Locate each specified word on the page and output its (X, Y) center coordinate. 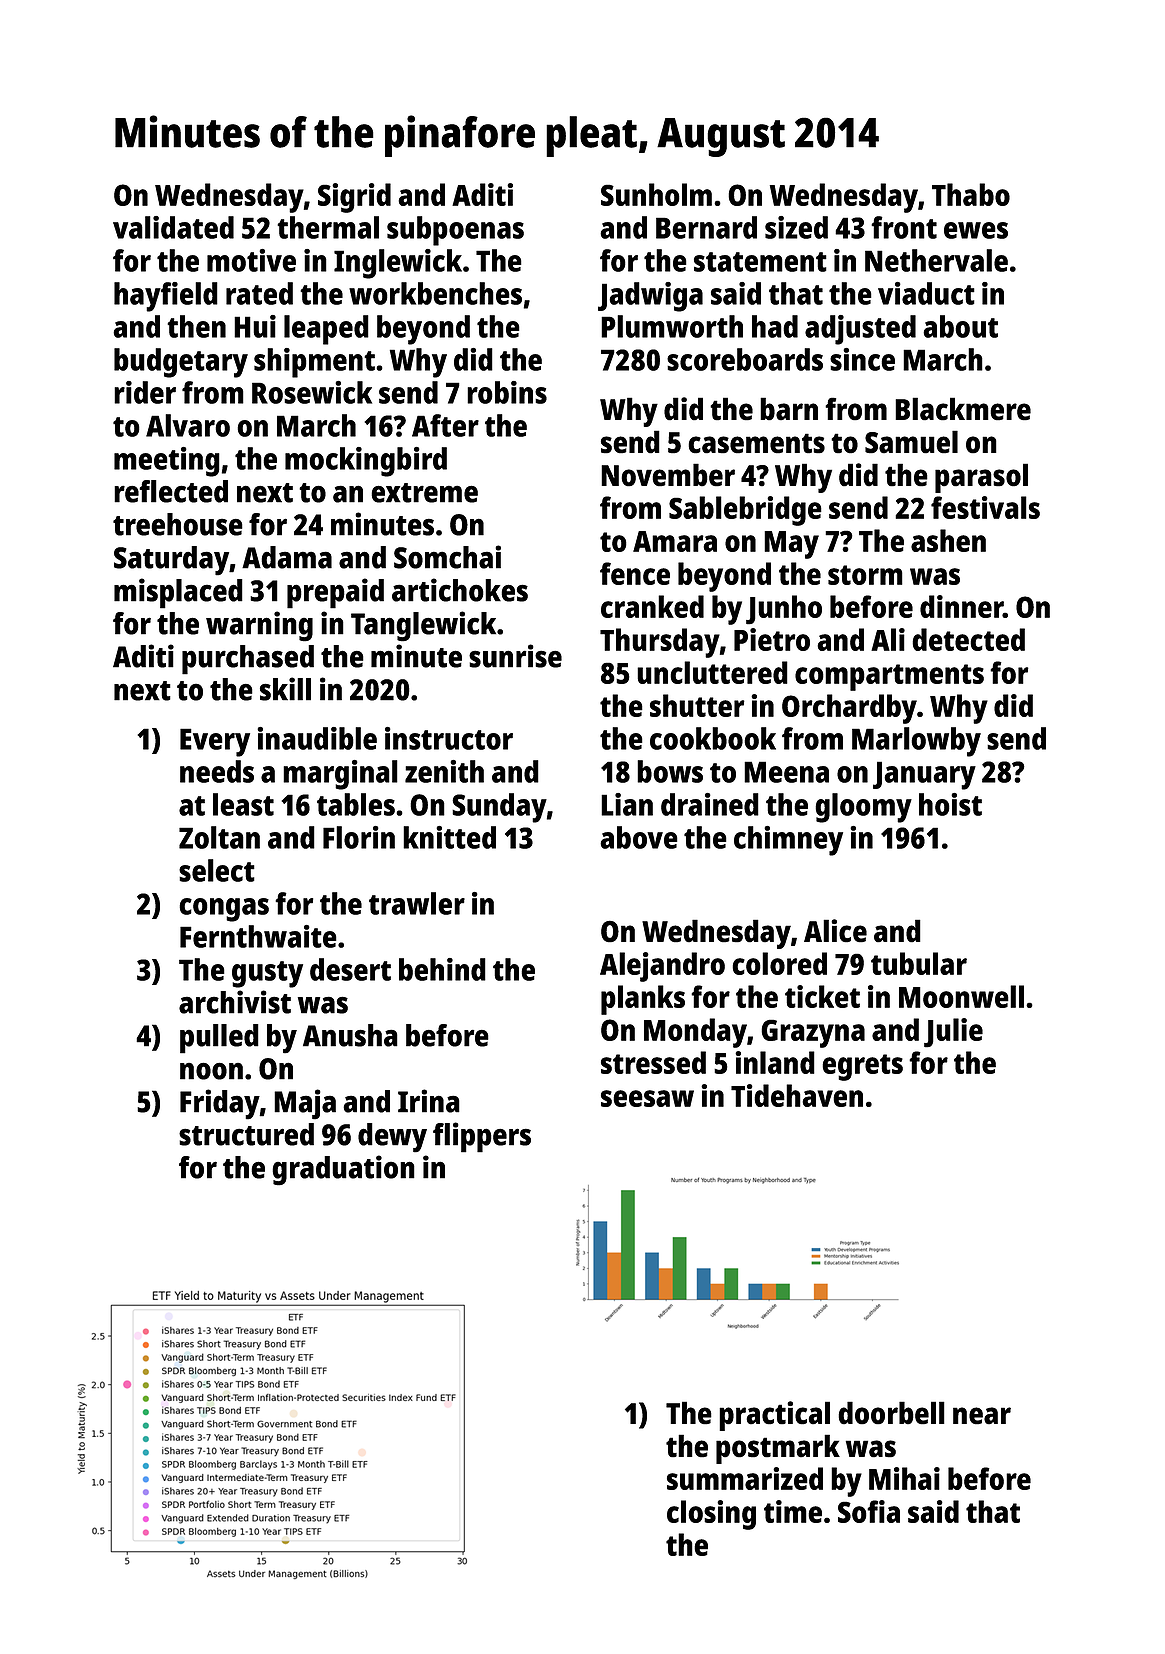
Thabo (971, 194)
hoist (950, 804)
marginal (340, 775)
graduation (343, 1170)
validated (173, 227)
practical (774, 1416)
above (639, 837)
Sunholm (656, 194)
